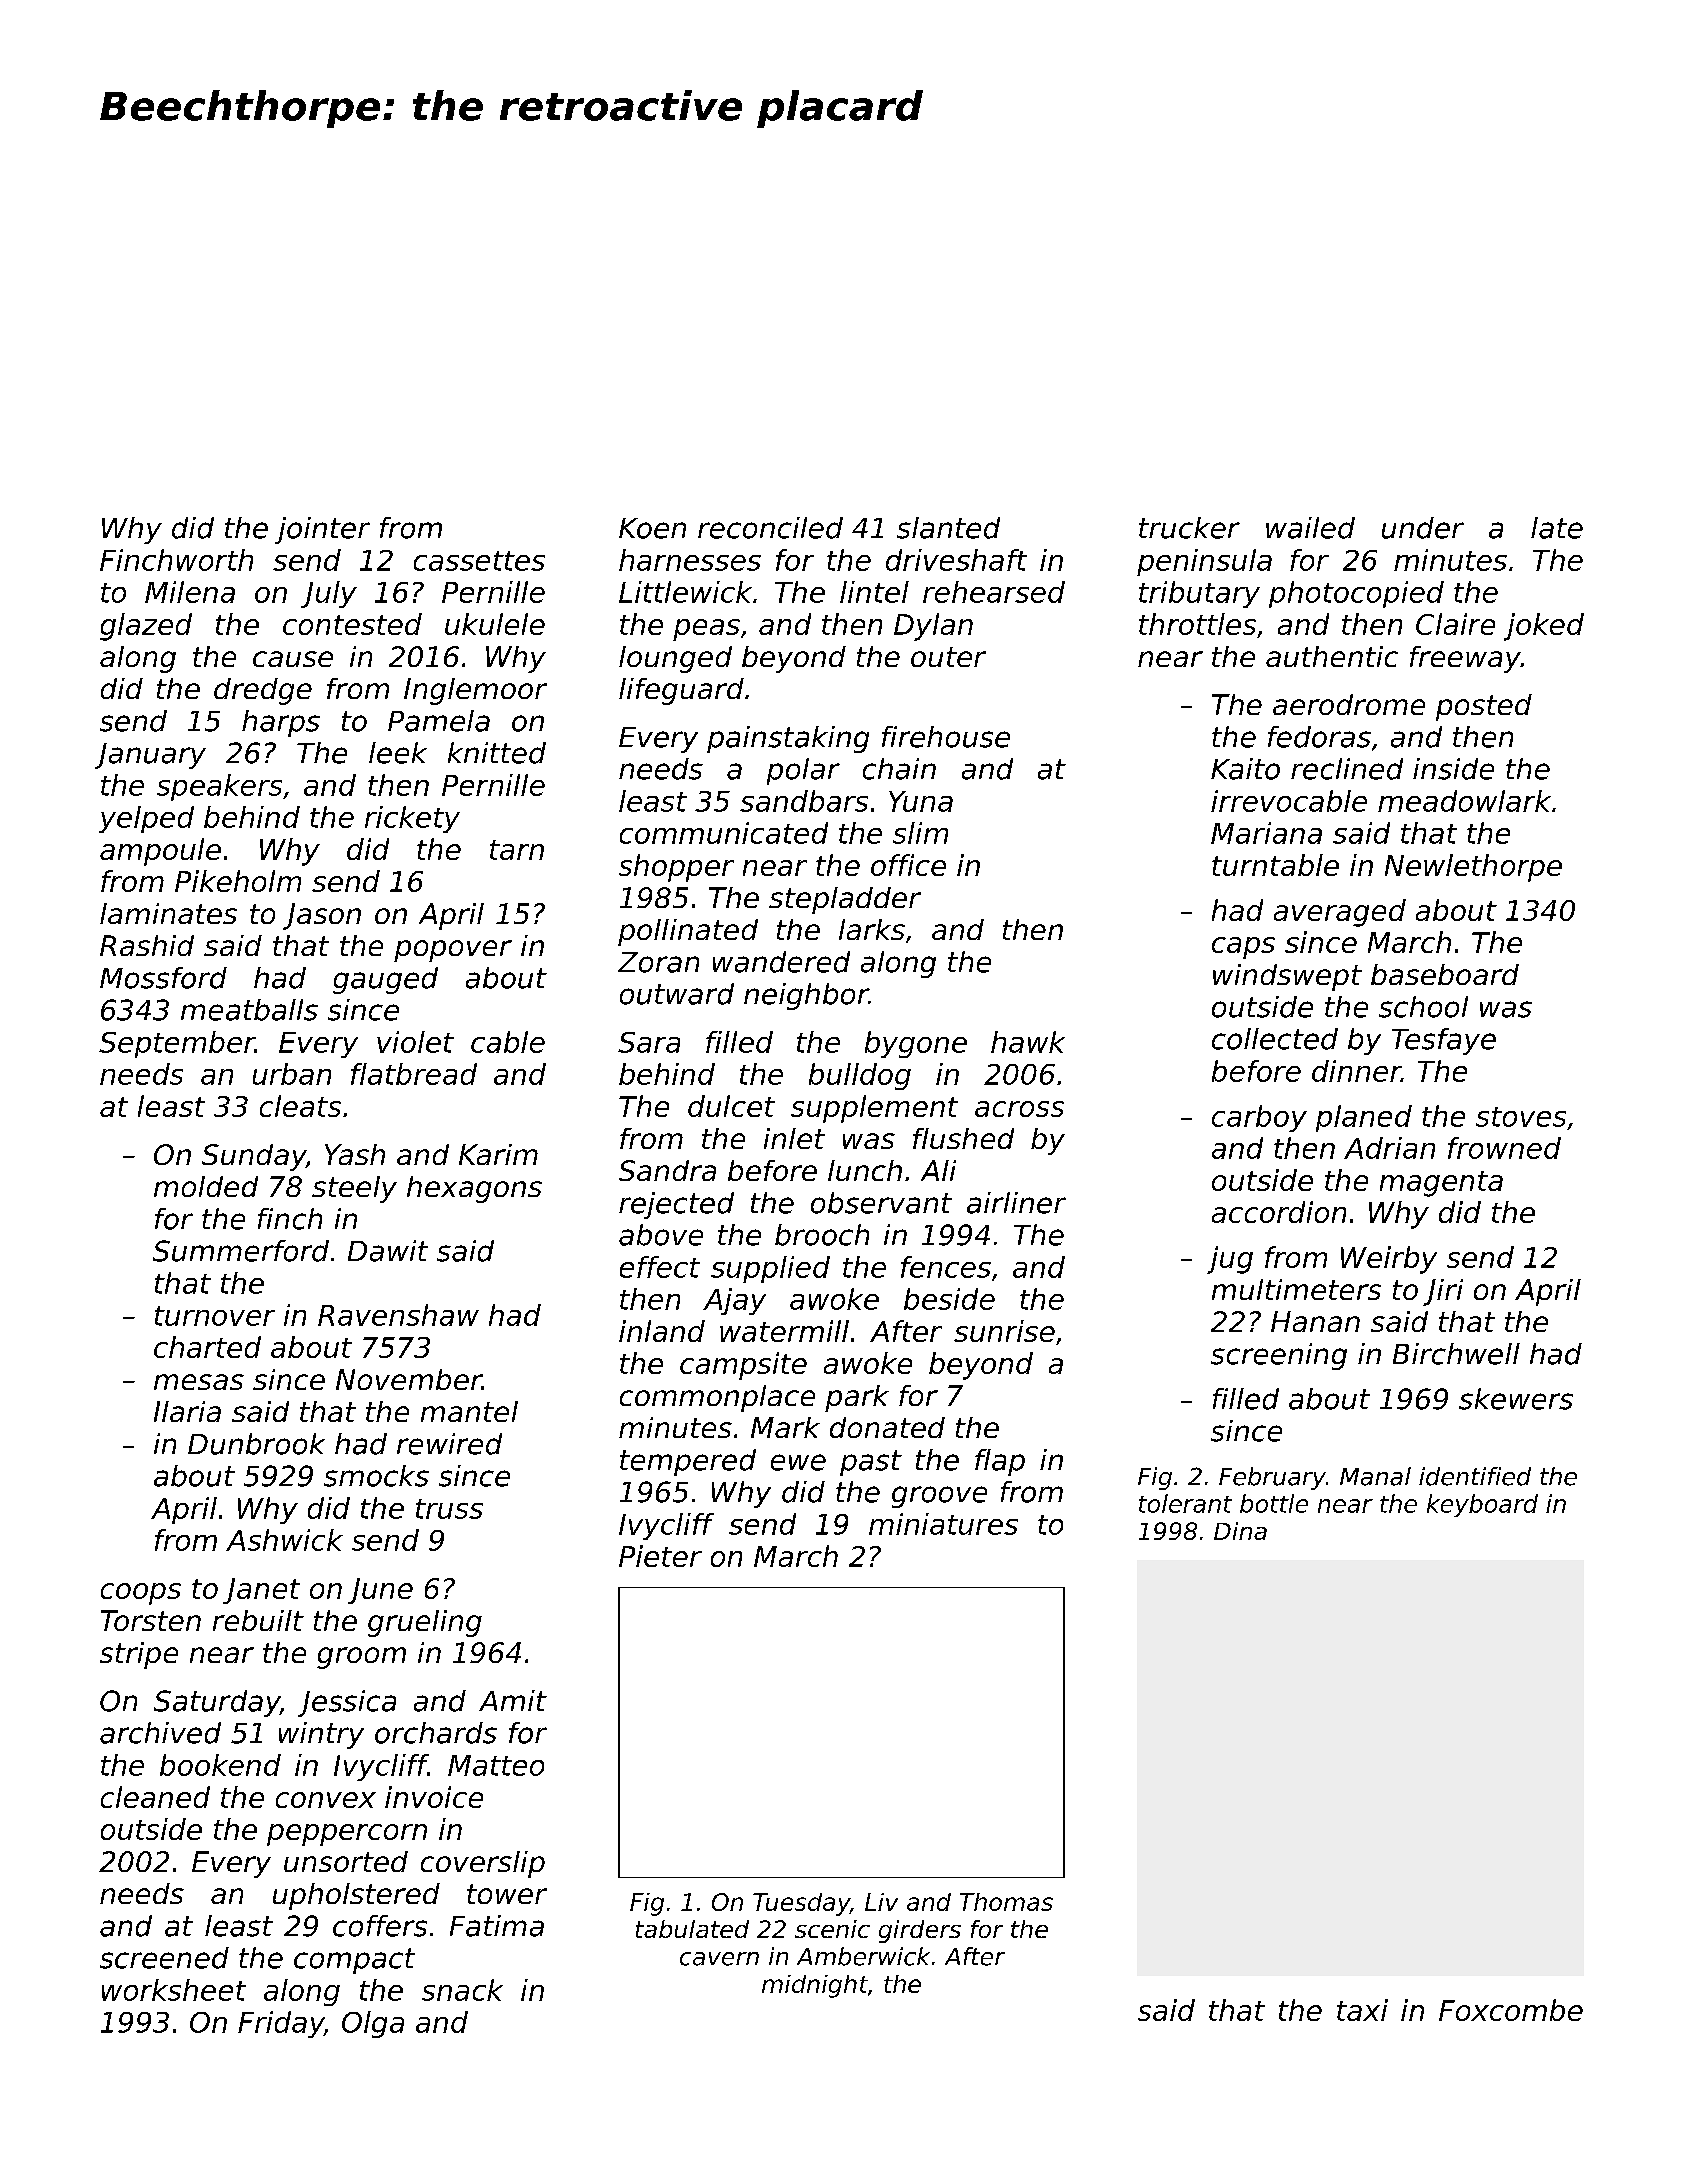 The image size is (1683, 2178). Describe the element at coordinates (498, 1154) in the image. I see `Karim` at that location.
